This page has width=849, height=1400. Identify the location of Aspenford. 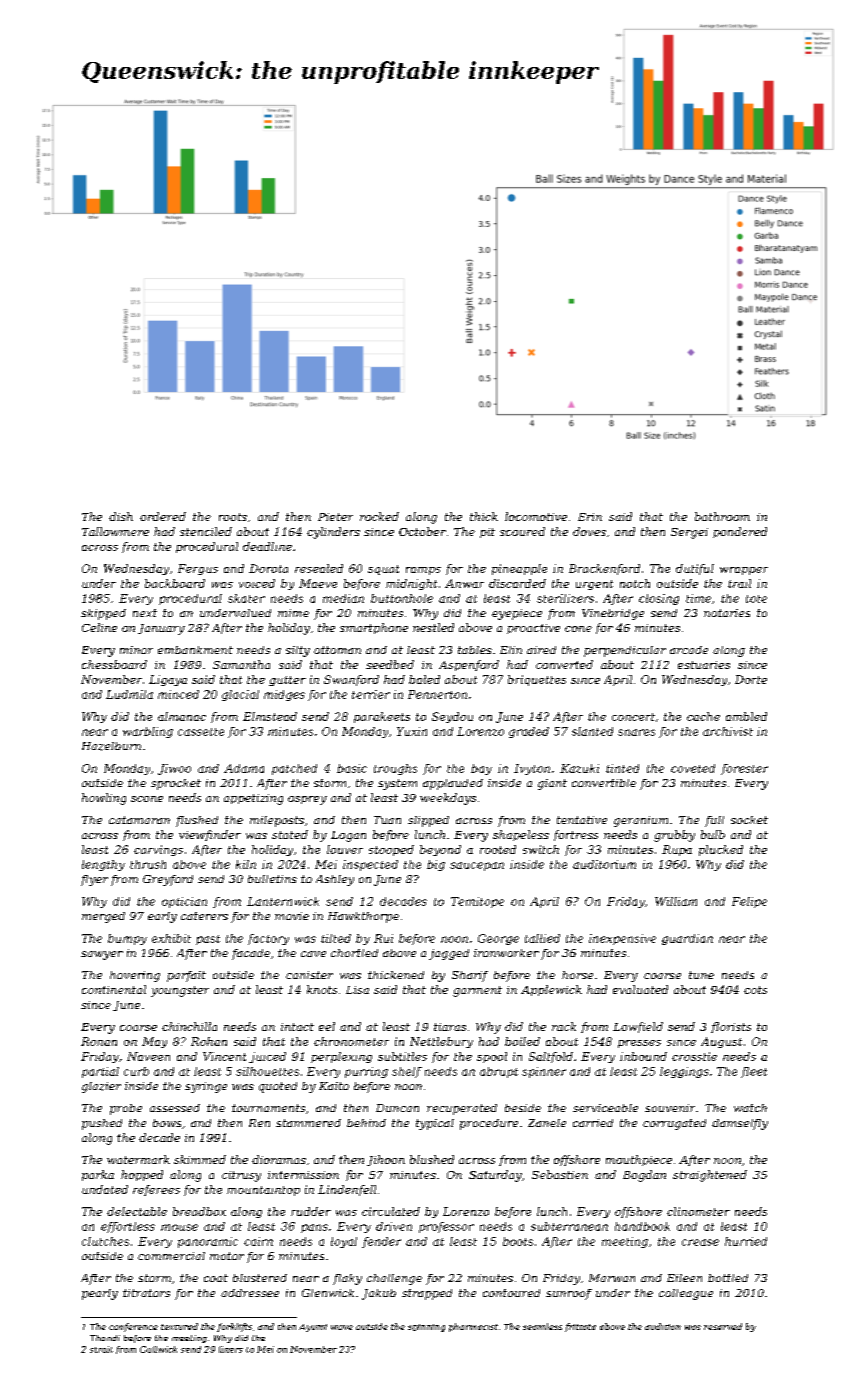
(469, 665).
